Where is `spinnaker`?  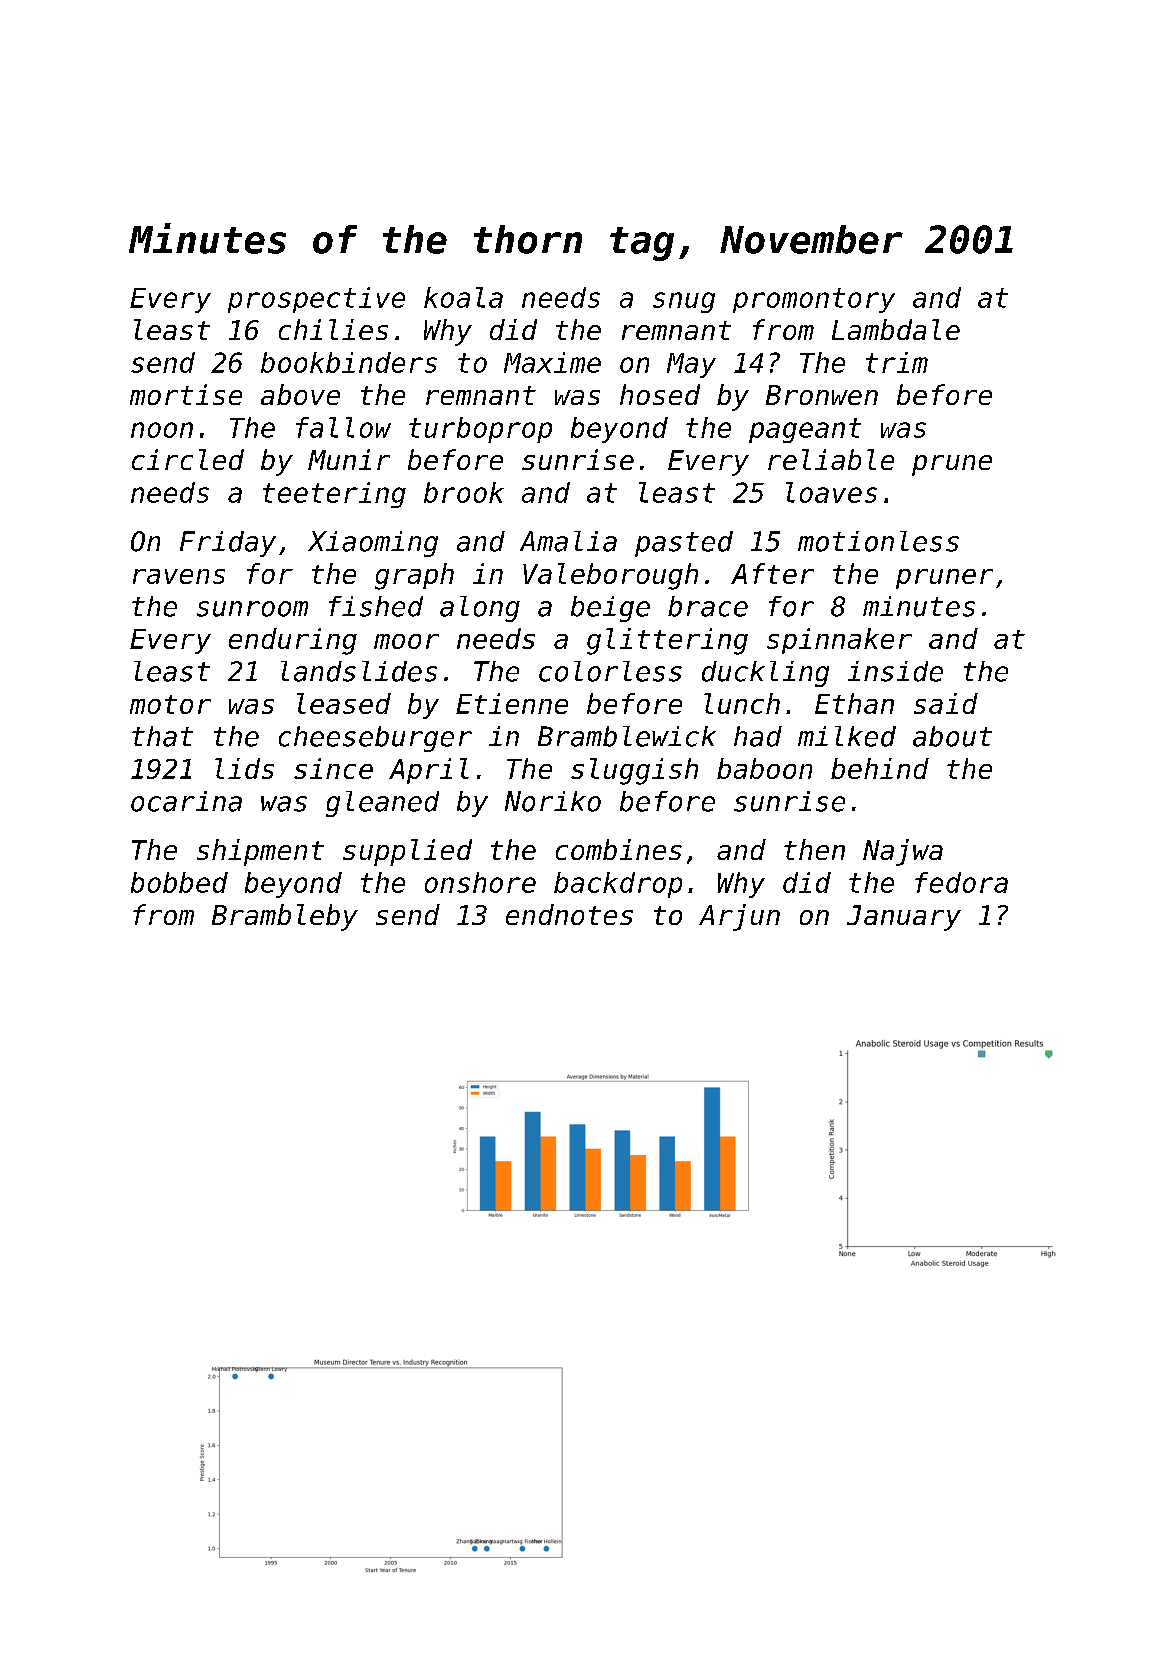
spinnaker is located at coordinates (839, 641).
